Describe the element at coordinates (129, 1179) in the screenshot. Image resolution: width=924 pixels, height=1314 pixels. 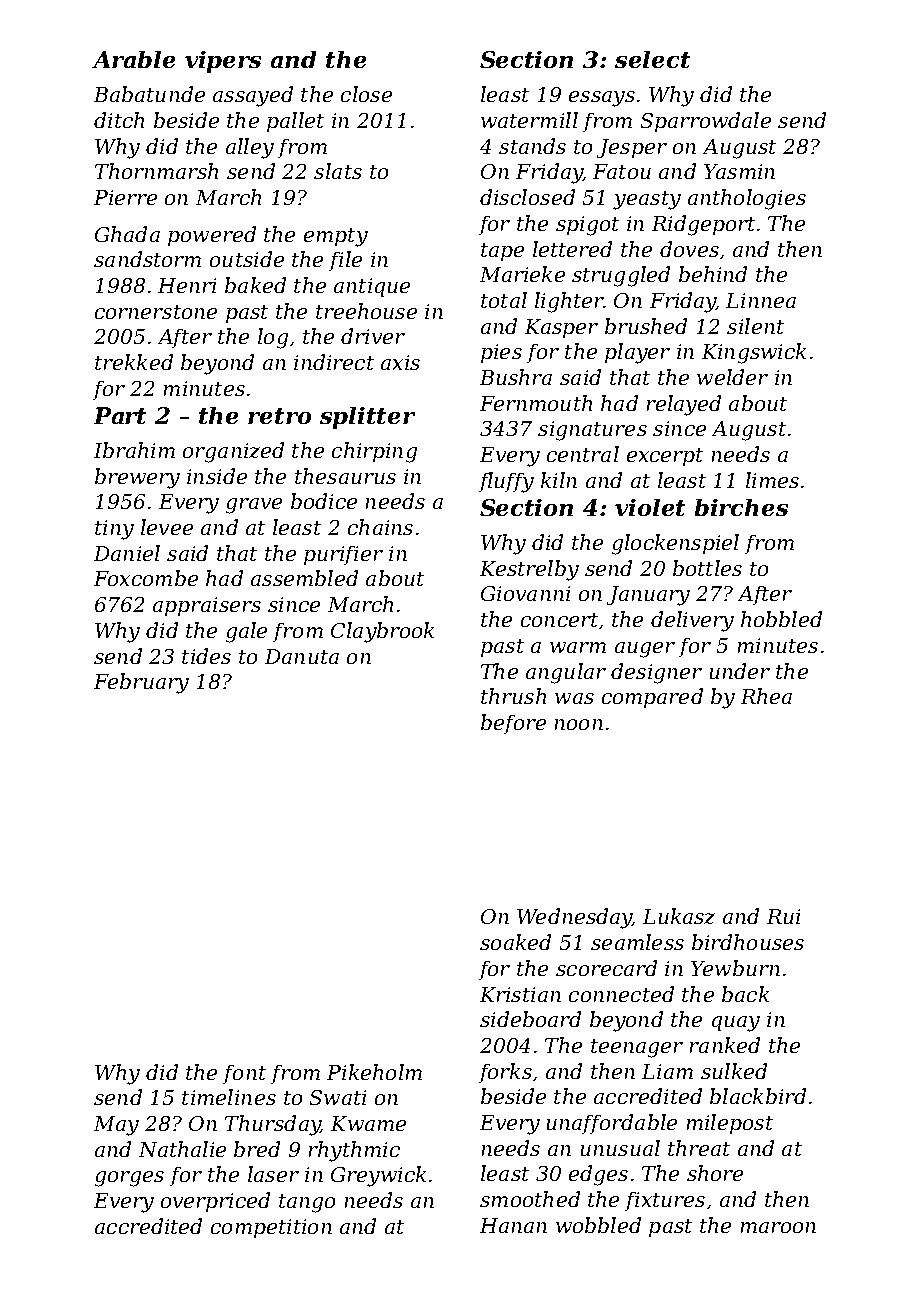
I see `gorges` at that location.
